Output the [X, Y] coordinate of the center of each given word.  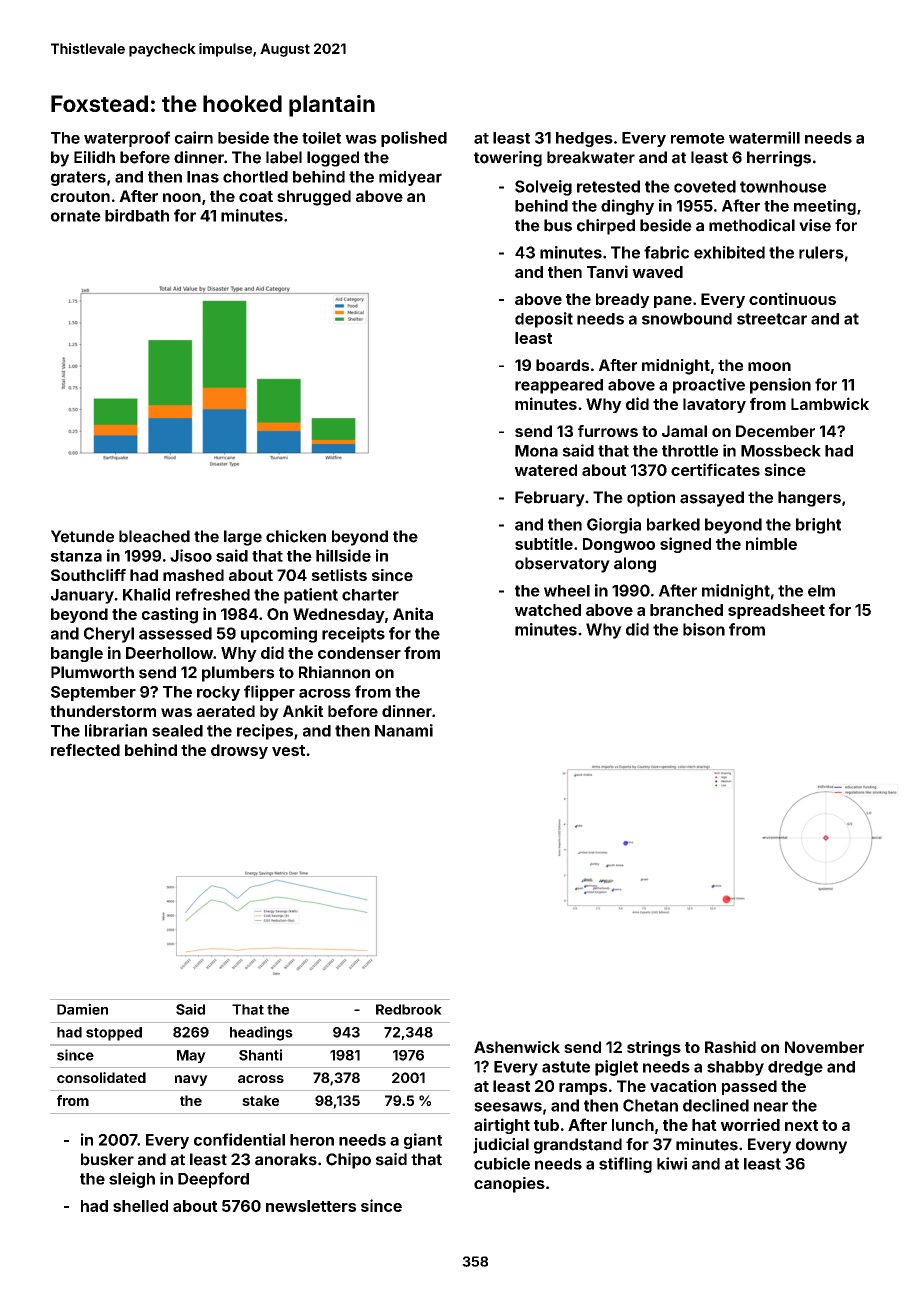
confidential [239, 1139]
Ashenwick [517, 1047]
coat [256, 196]
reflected [85, 749]
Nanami [404, 730]
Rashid [730, 1047]
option [651, 499]
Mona [536, 451]
